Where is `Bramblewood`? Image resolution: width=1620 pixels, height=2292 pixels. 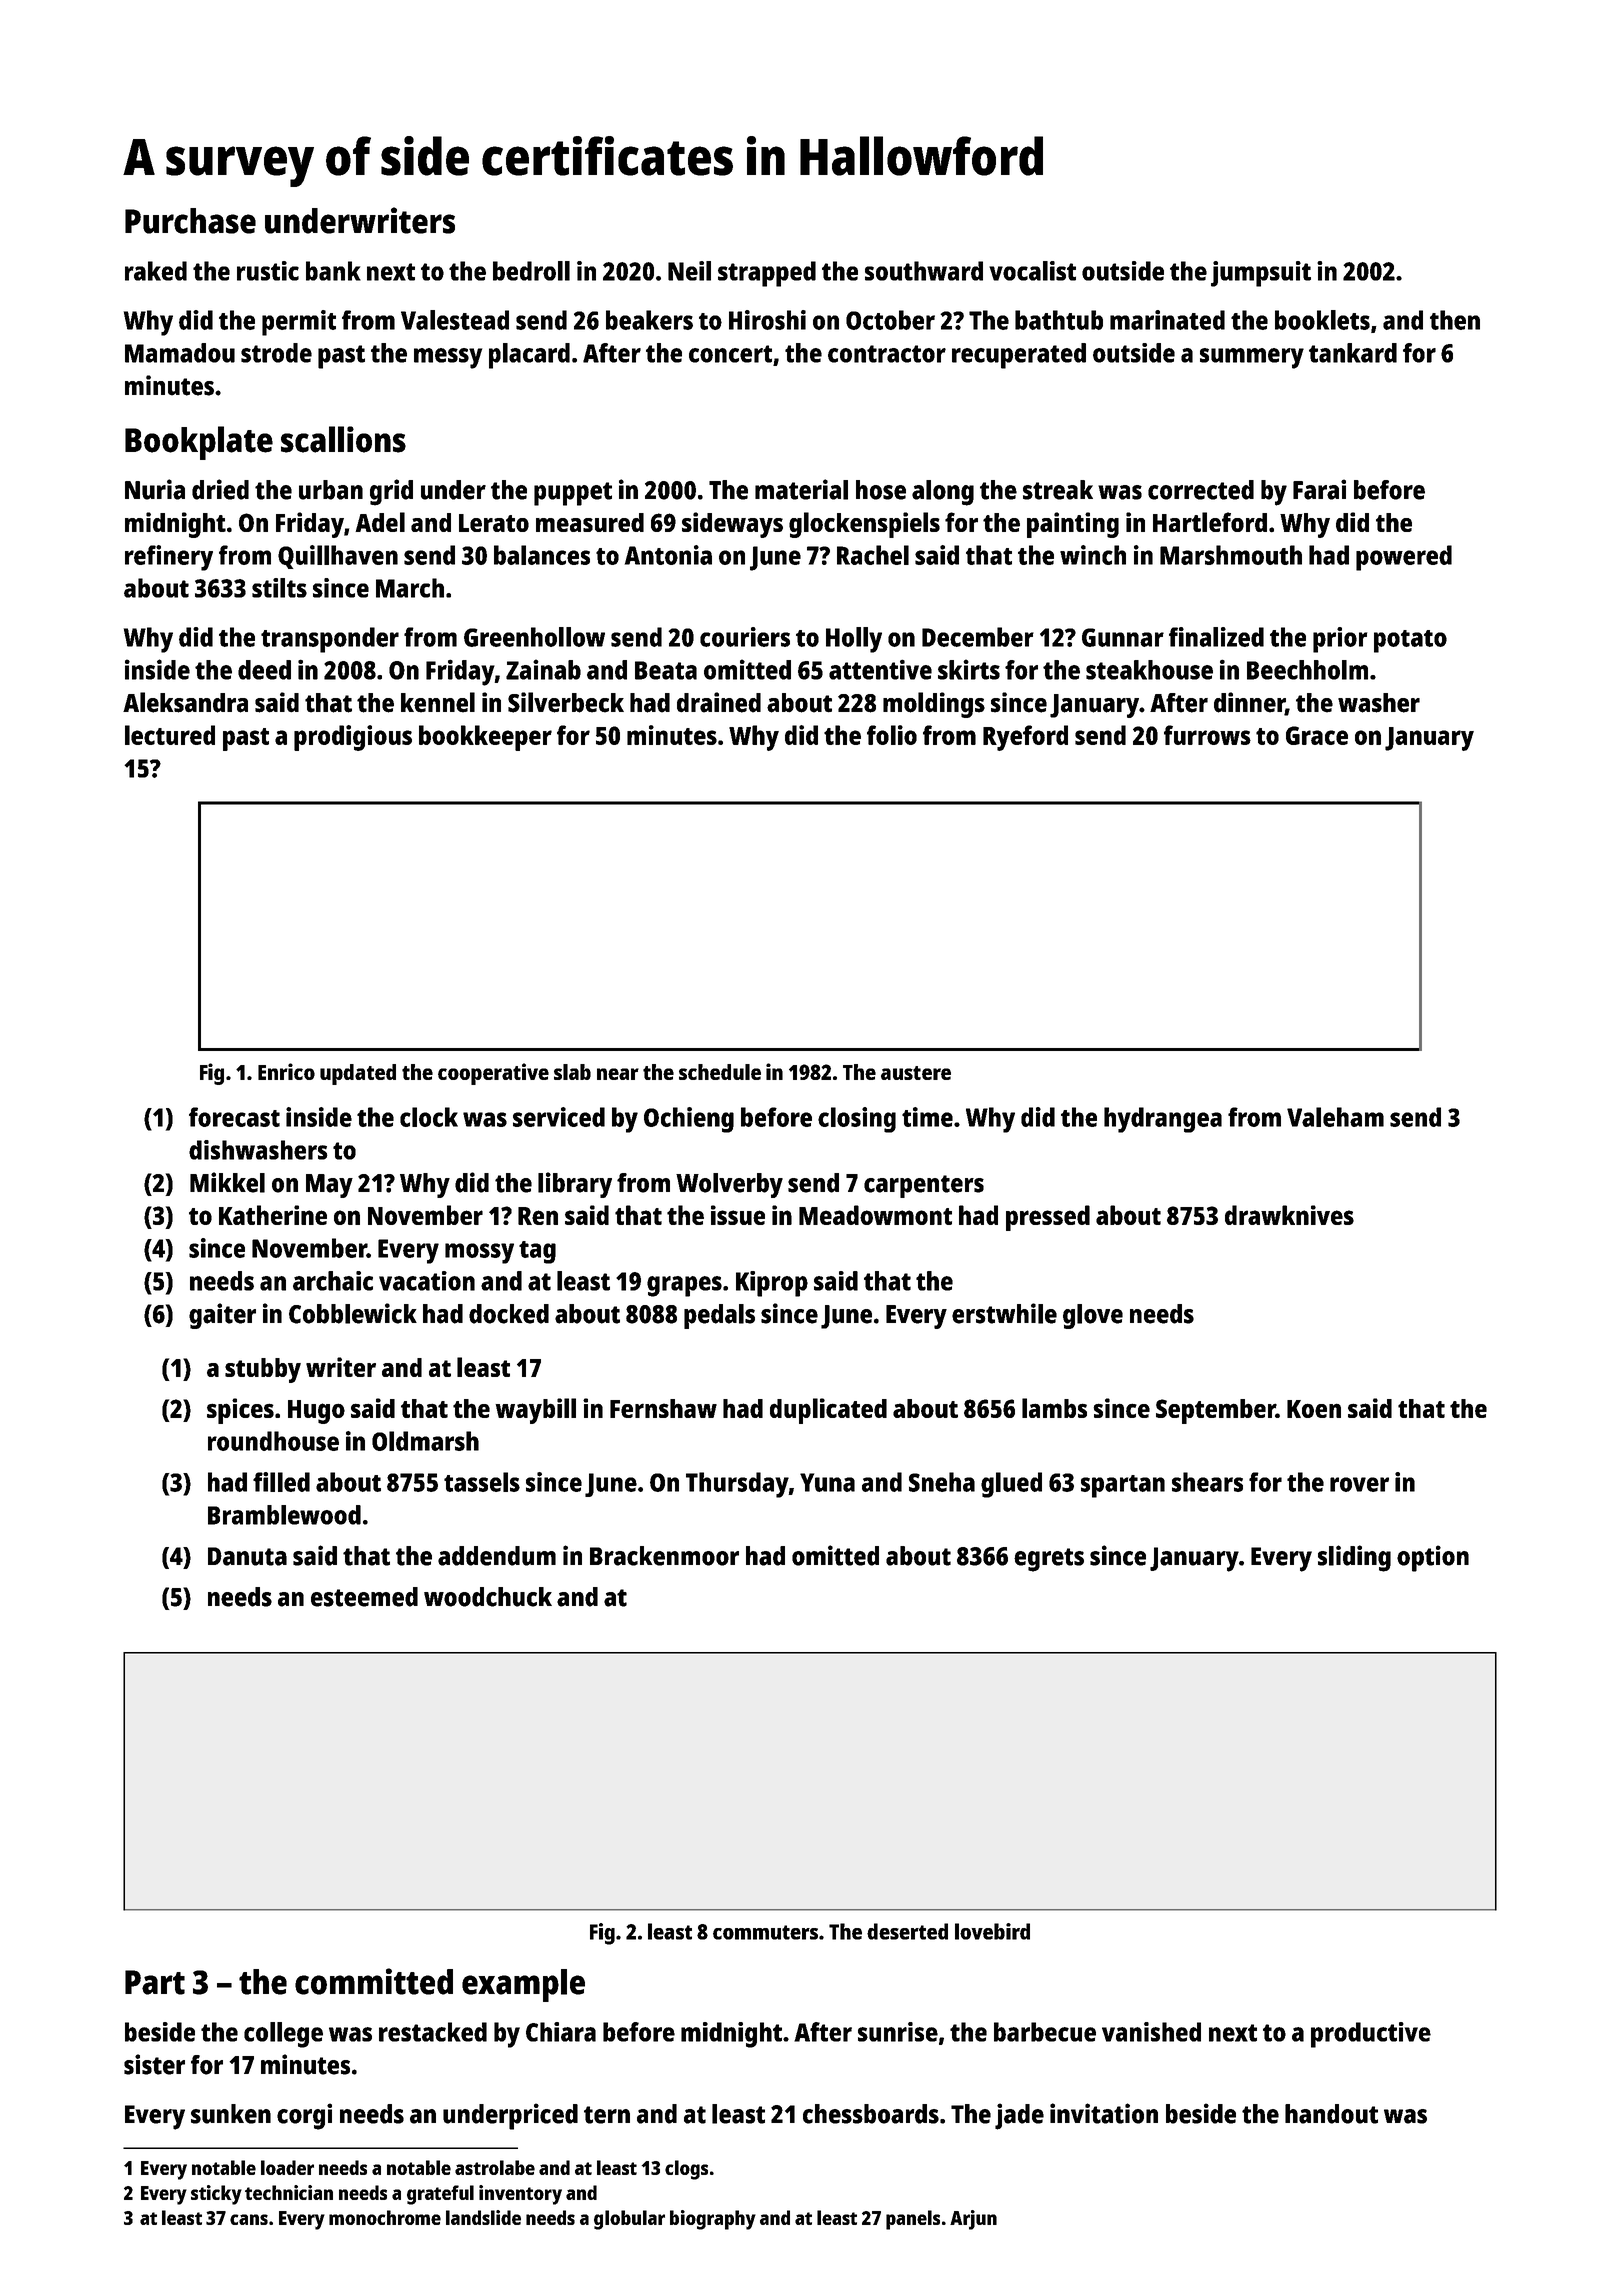
Bramblewood is located at coordinates (284, 1515).
